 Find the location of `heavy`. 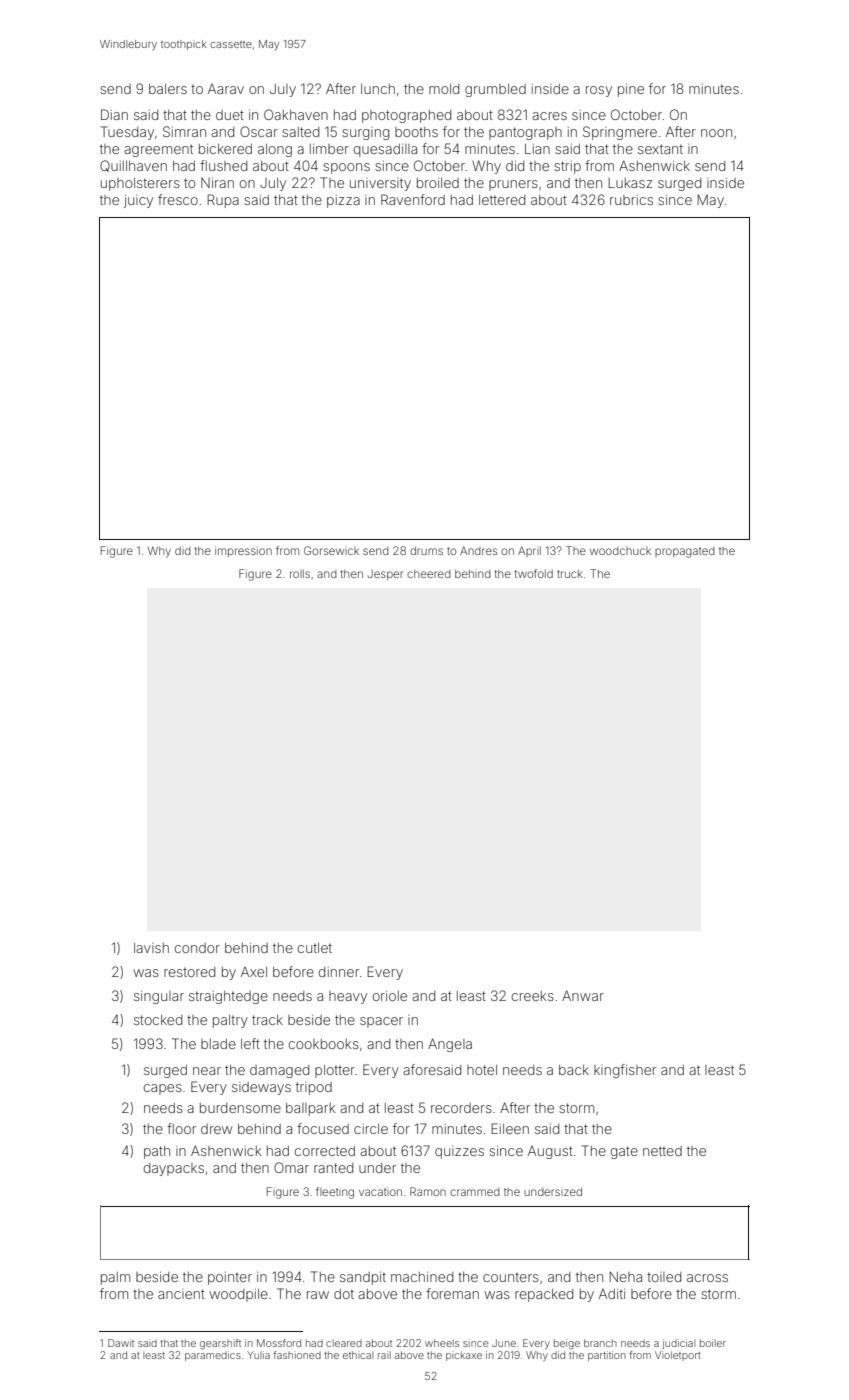

heavy is located at coordinates (348, 997).
